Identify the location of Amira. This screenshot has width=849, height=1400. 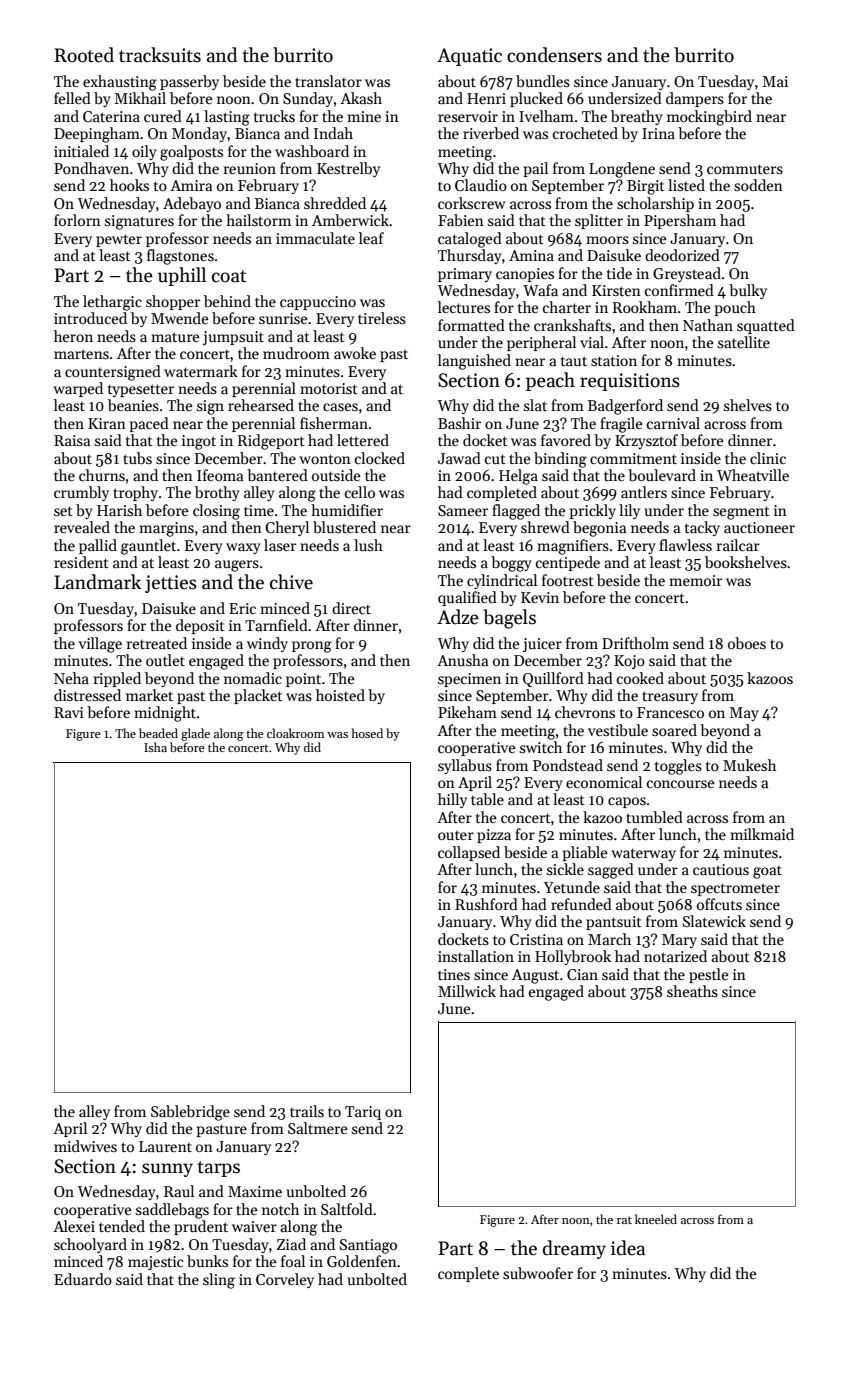
(191, 185).
